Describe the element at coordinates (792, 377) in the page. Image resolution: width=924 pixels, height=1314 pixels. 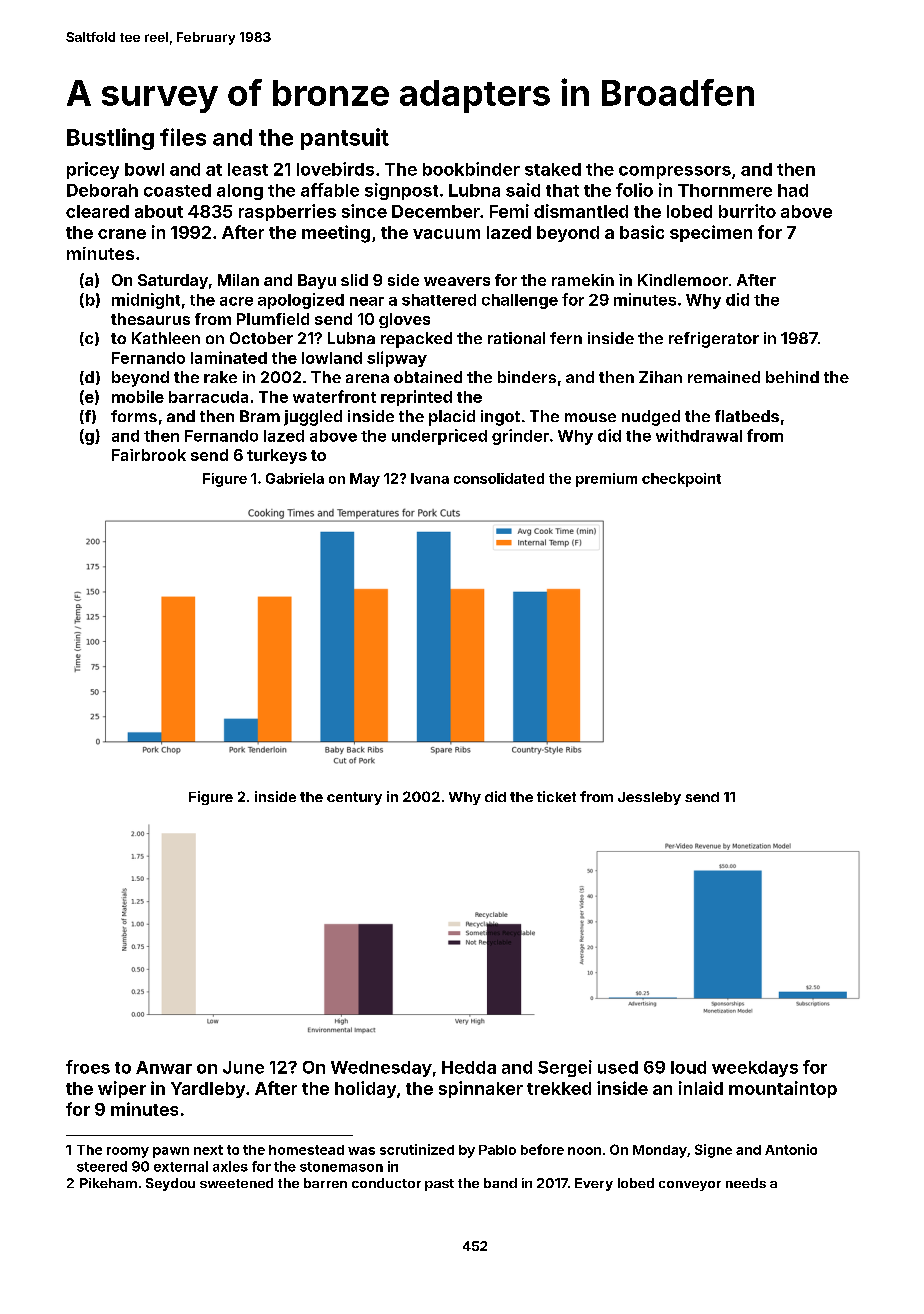
I see `behind` at that location.
